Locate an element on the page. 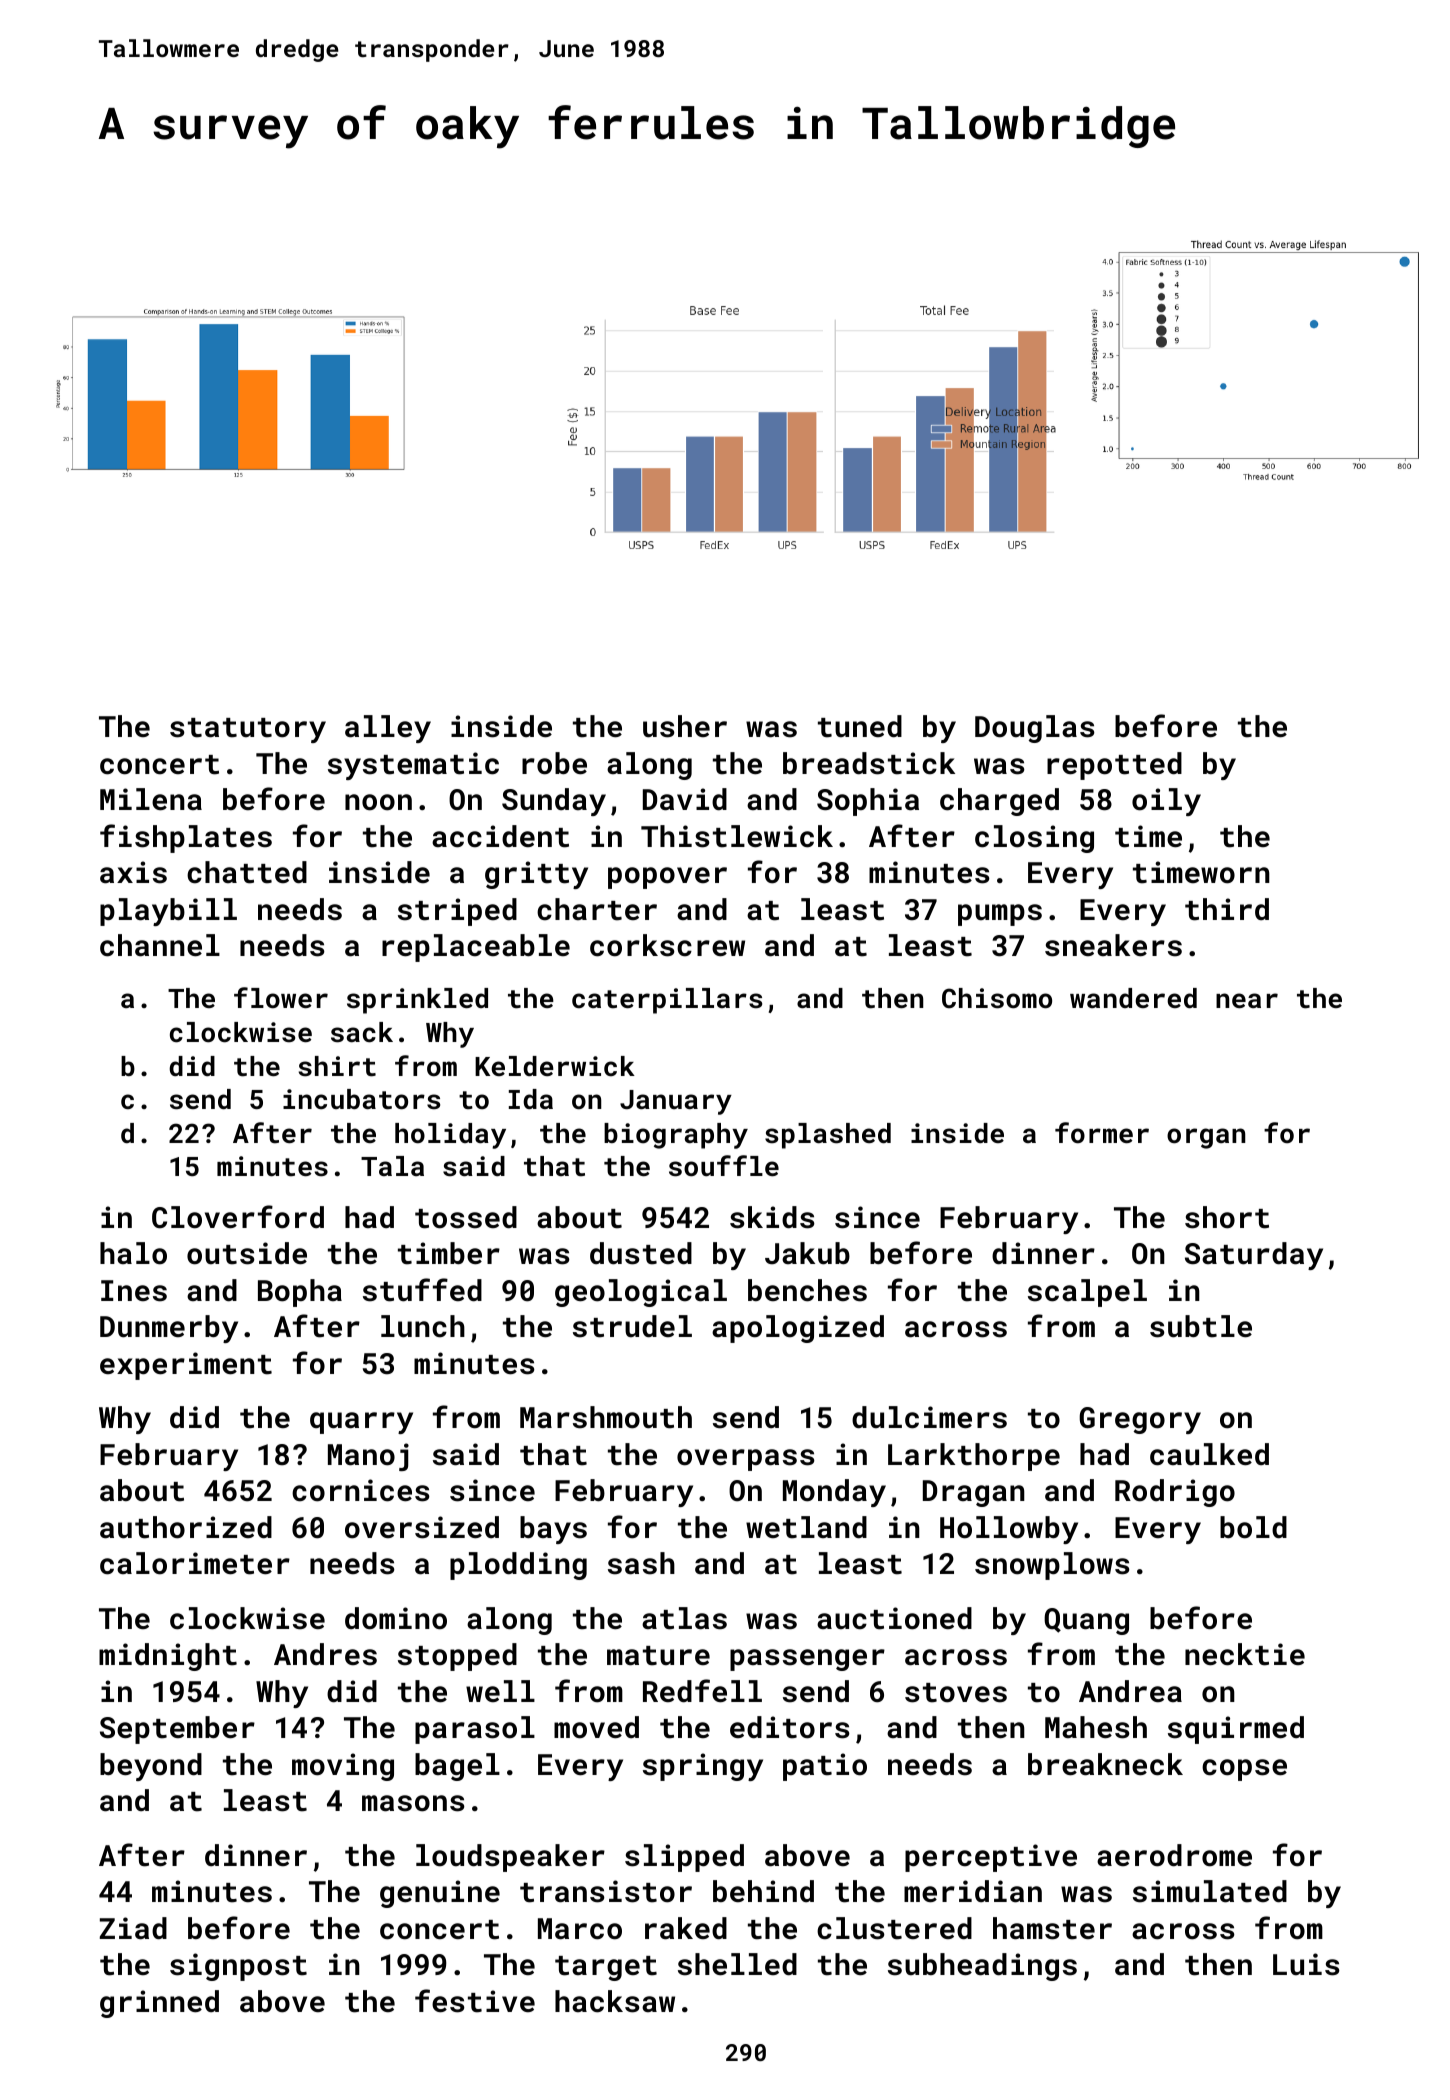  Cloverford is located at coordinates (238, 1217).
